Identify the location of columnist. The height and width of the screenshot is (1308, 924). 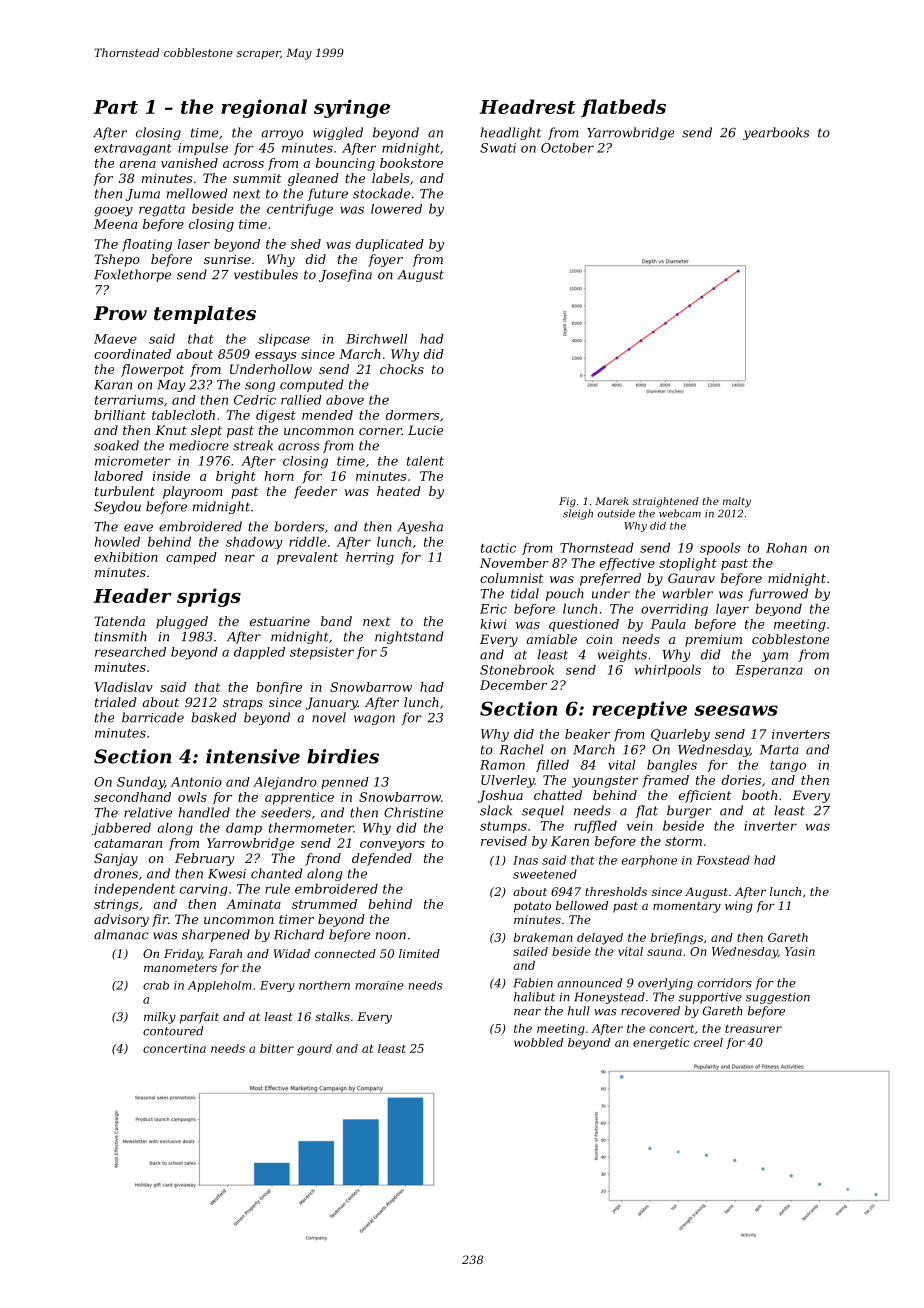
(511, 578).
